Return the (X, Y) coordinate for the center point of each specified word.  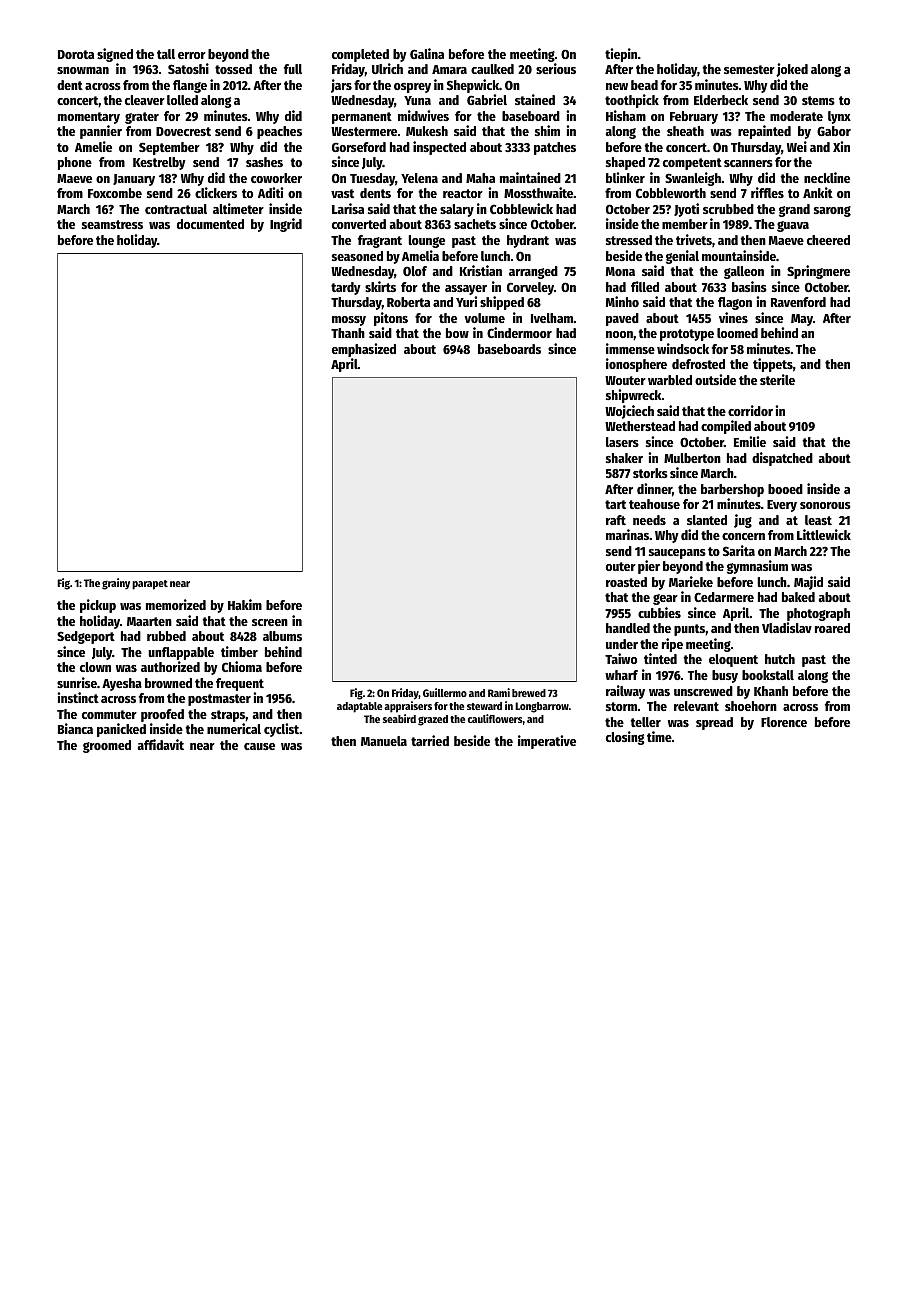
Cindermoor (519, 332)
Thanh (348, 333)
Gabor (834, 131)
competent (692, 164)
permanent (362, 118)
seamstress (112, 224)
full (293, 69)
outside (715, 379)
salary (457, 210)
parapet (150, 585)
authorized (170, 666)
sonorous (825, 505)
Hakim (245, 604)
